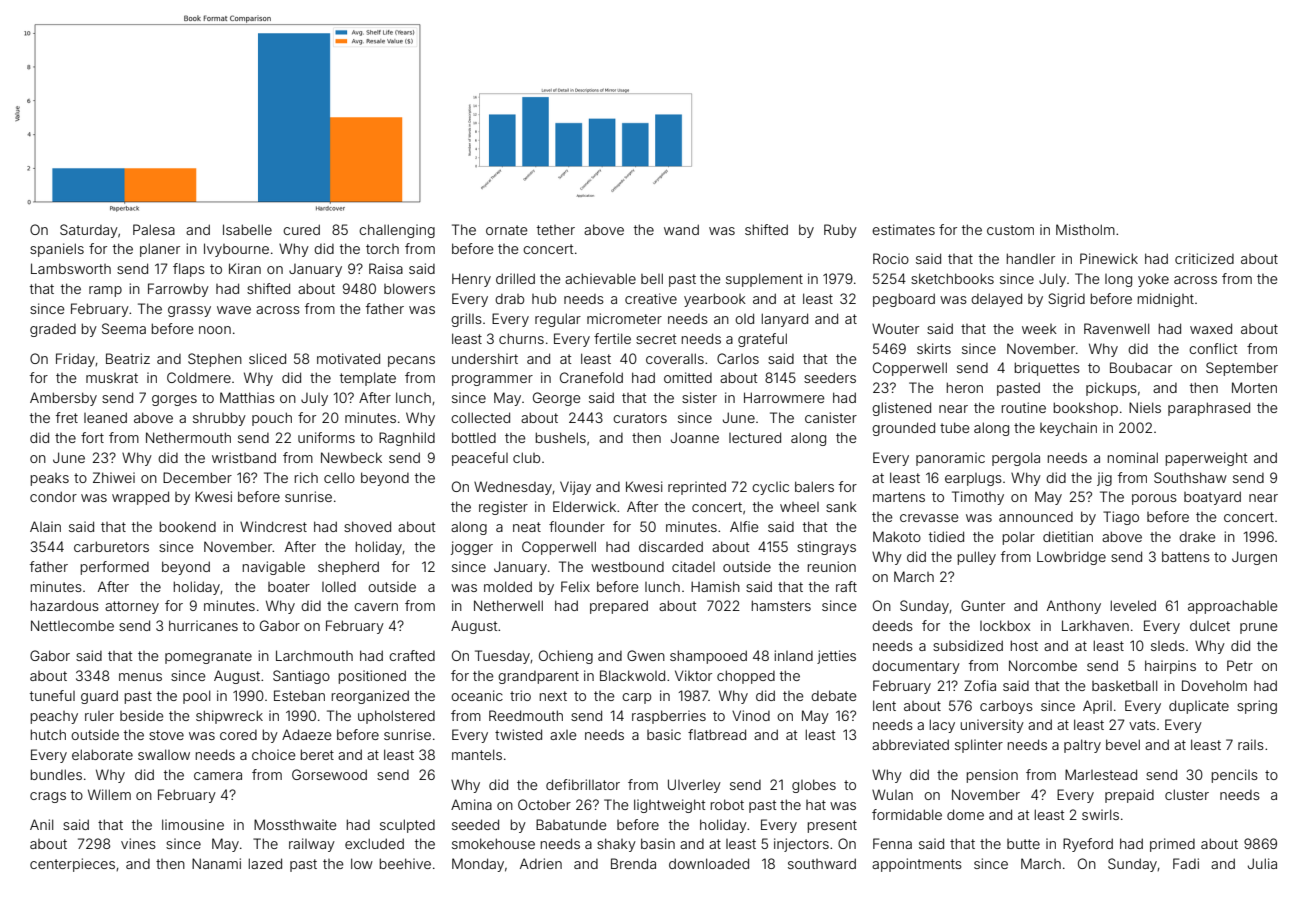  I want to click on beehive, so click(405, 863).
